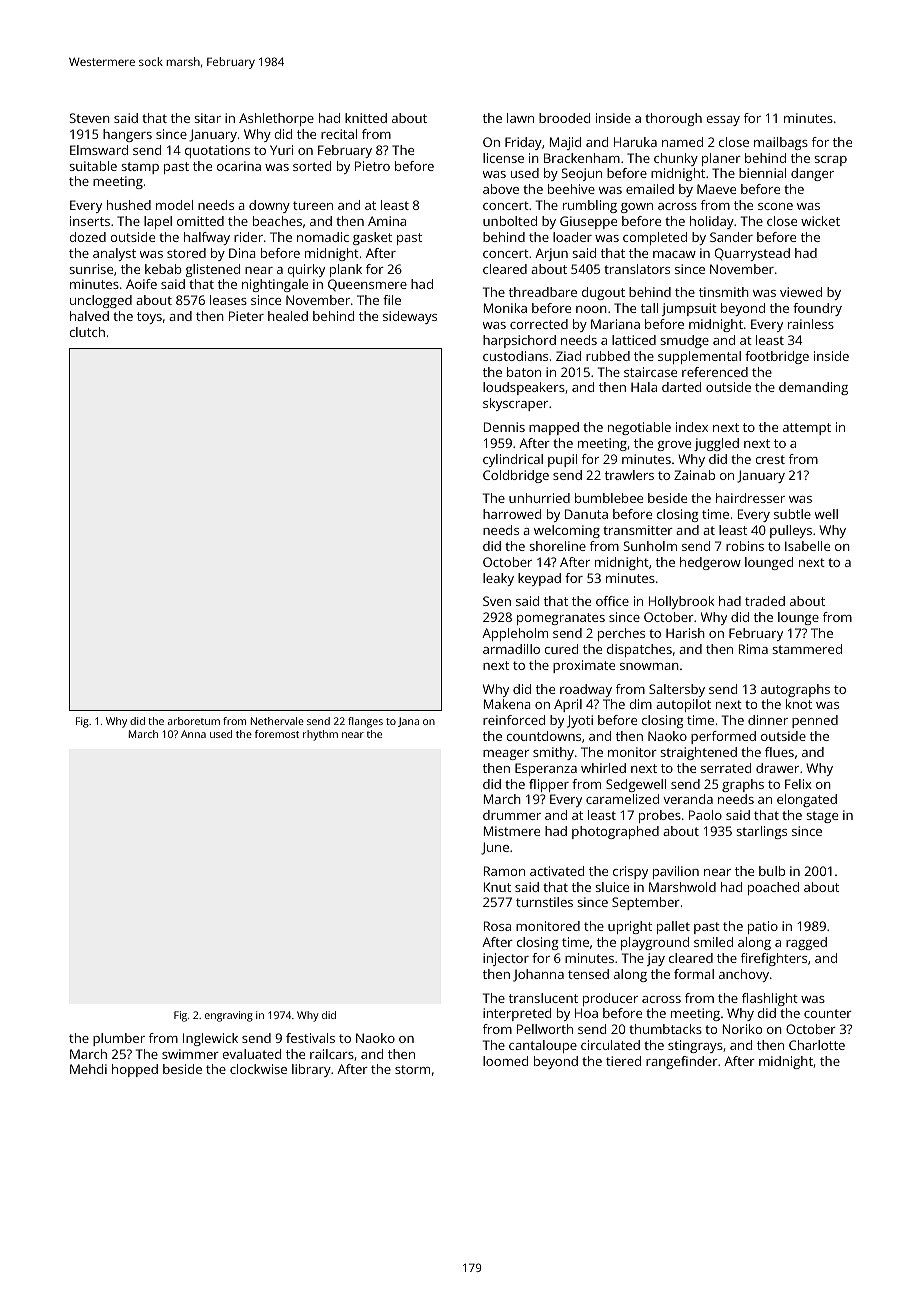 The height and width of the screenshot is (1308, 924). What do you see at coordinates (505, 1061) in the screenshot?
I see `loomed` at bounding box center [505, 1061].
